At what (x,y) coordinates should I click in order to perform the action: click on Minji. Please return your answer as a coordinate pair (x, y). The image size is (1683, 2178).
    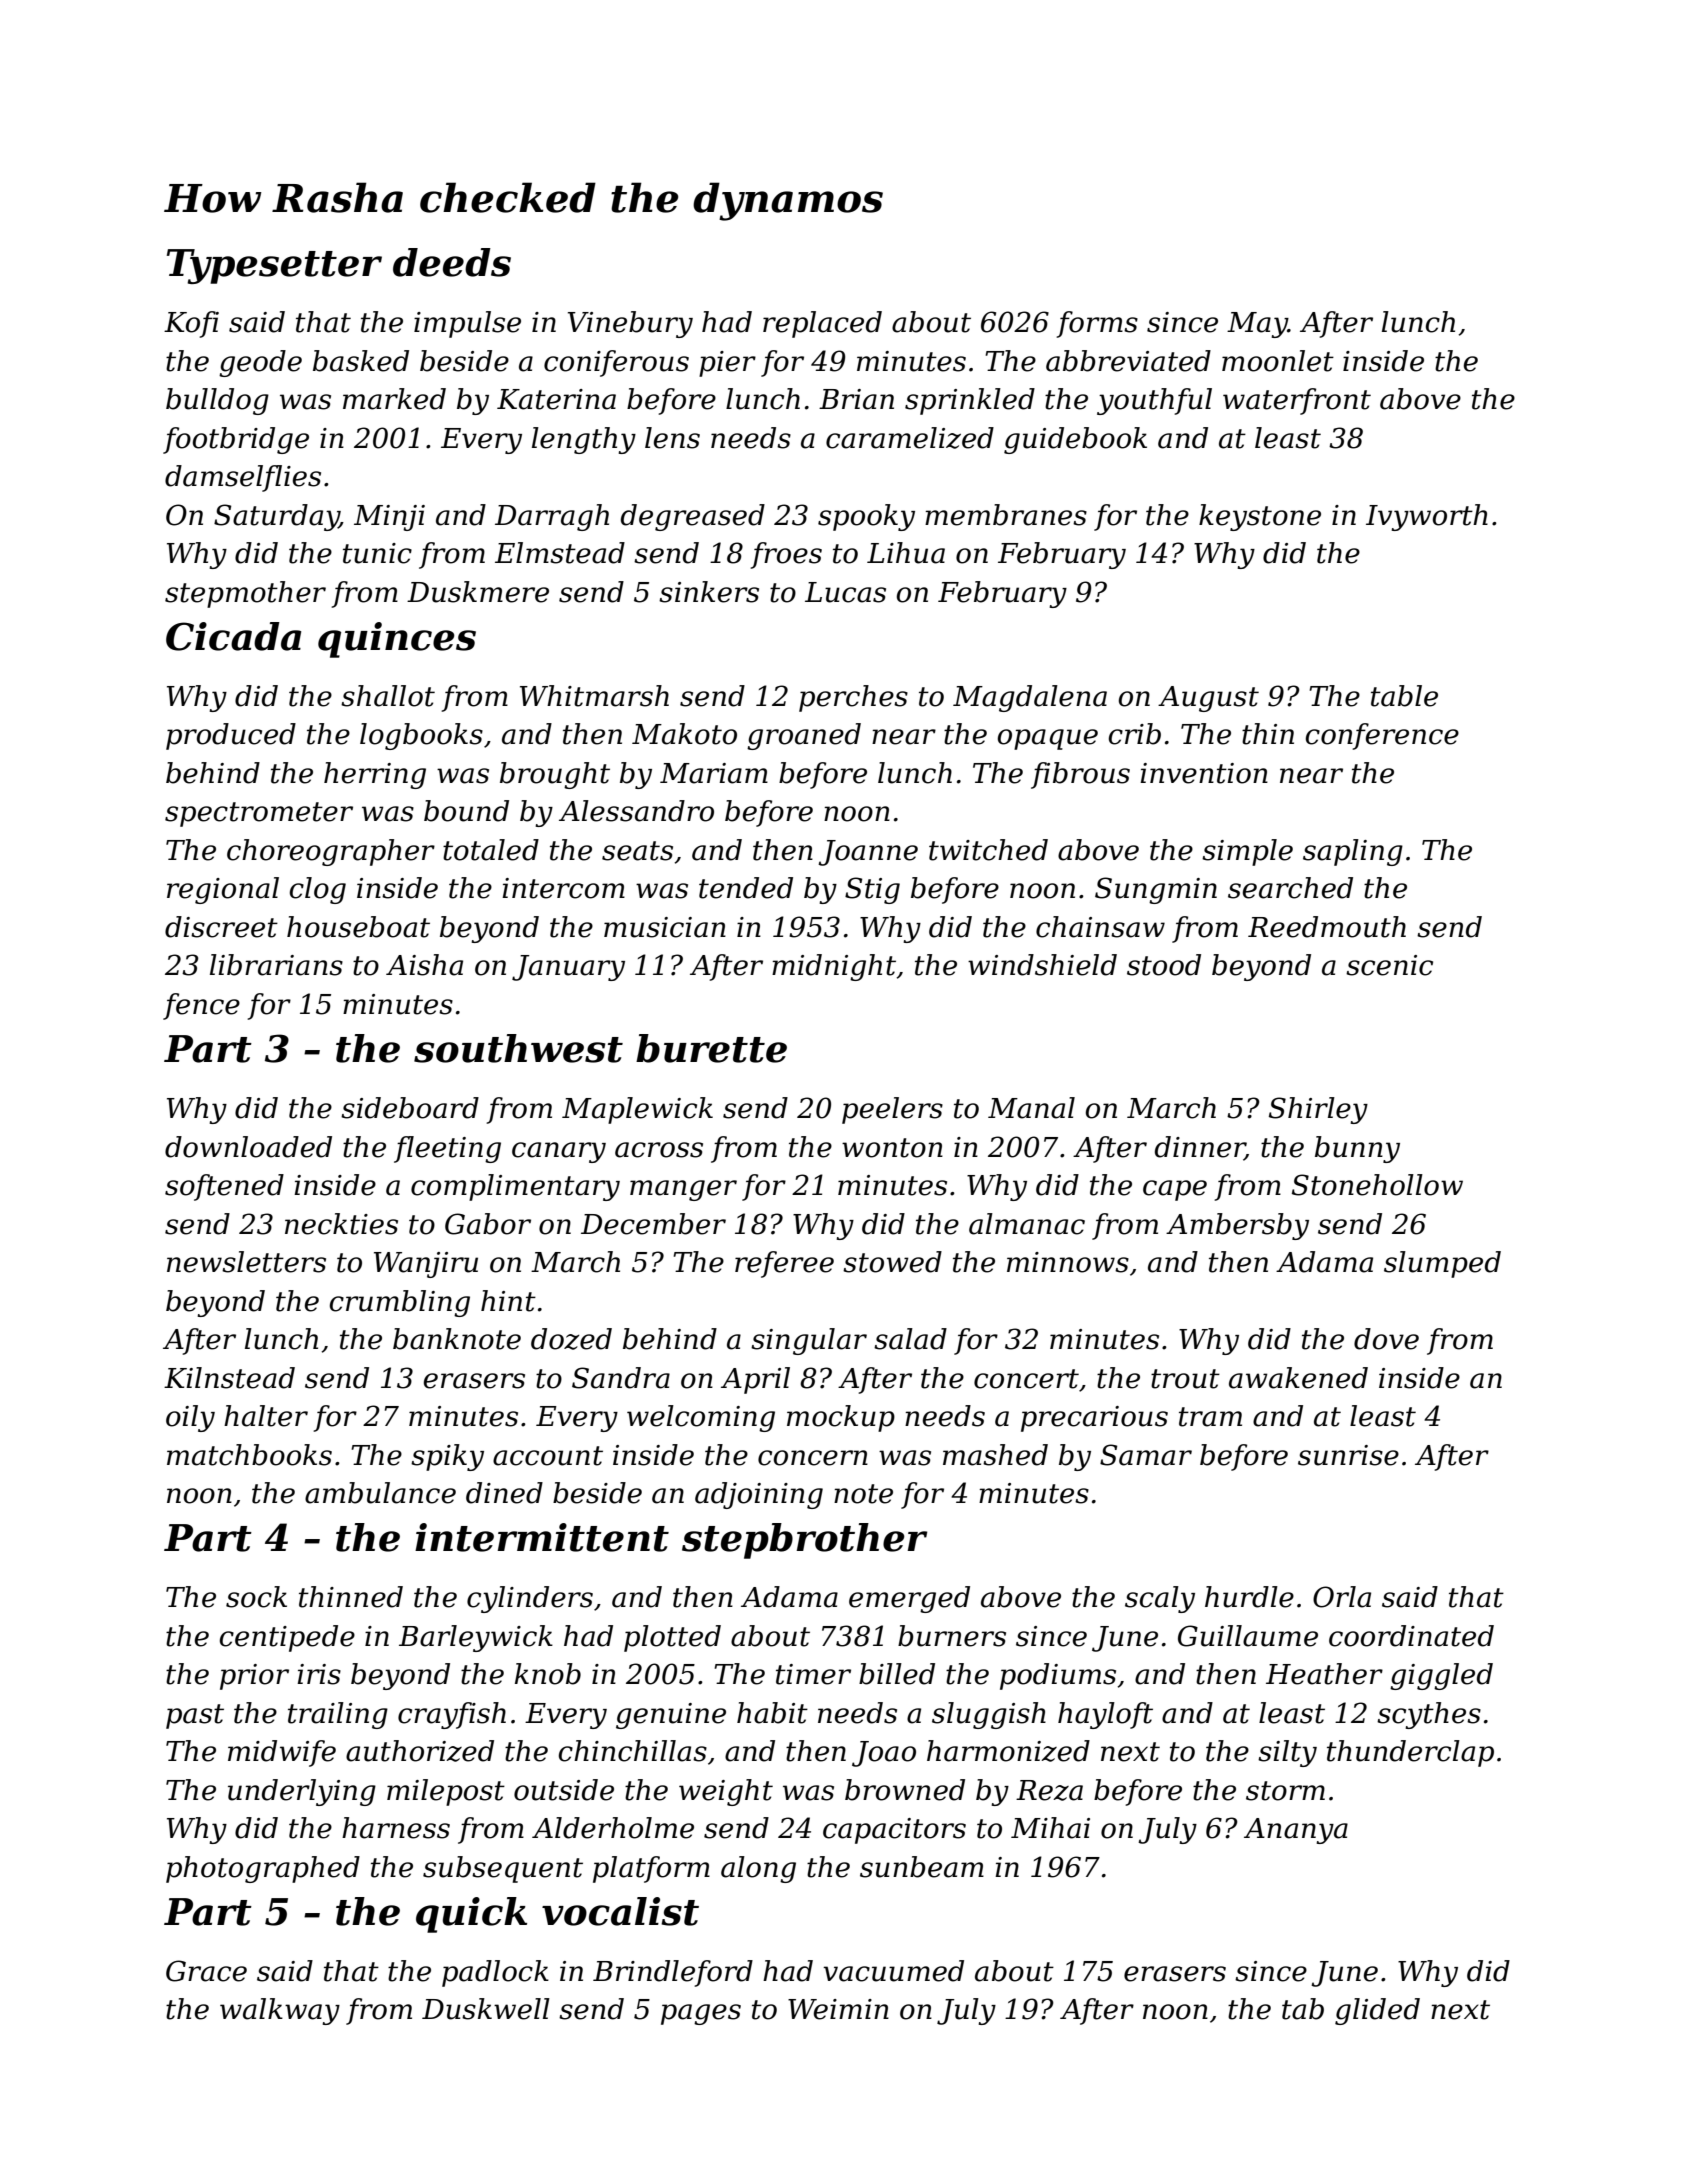
    Looking at the image, I should click on (389, 518).
